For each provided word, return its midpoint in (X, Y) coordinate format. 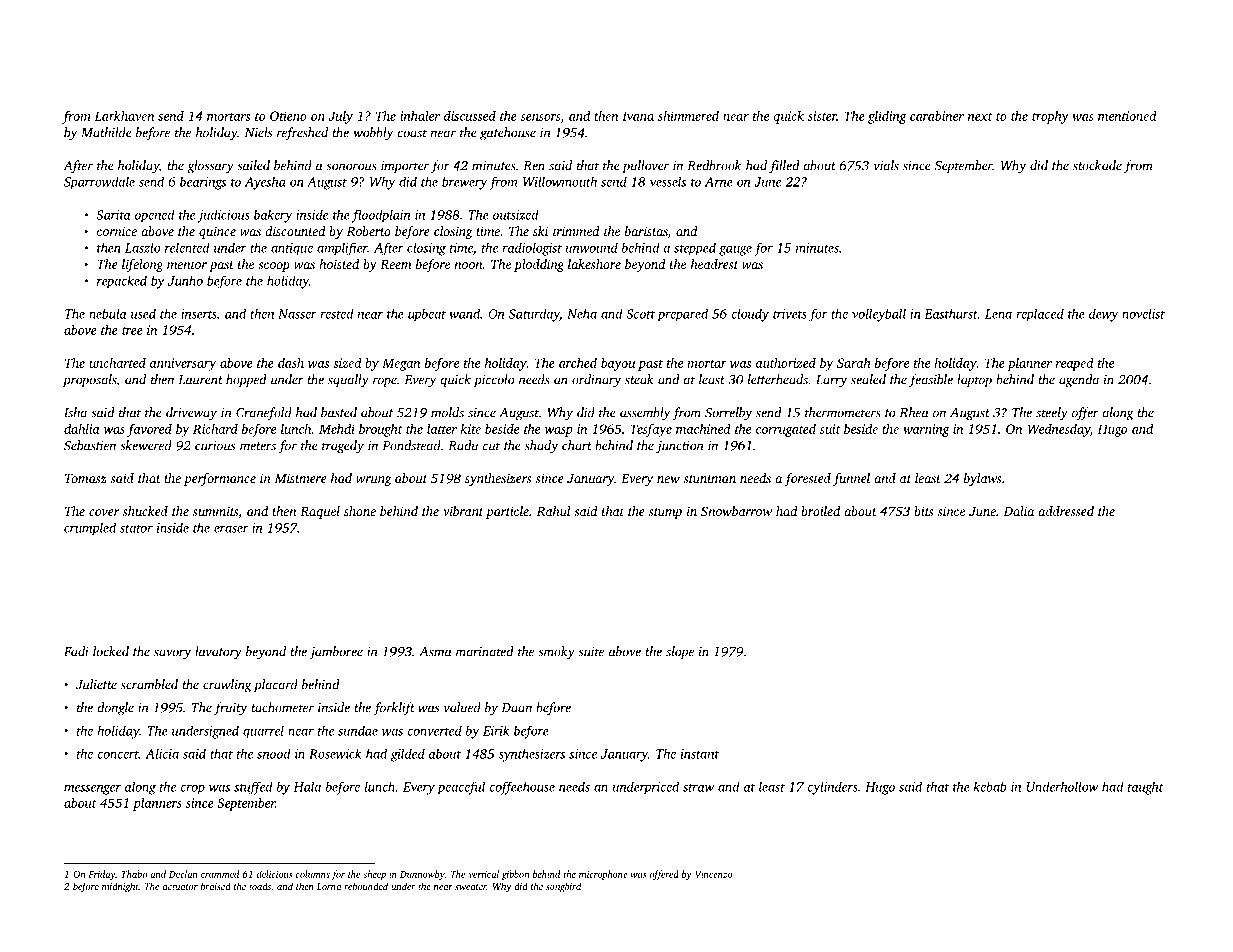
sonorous (351, 167)
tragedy (343, 447)
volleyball (879, 315)
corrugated (786, 430)
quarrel (263, 732)
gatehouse (508, 134)
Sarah (854, 362)
